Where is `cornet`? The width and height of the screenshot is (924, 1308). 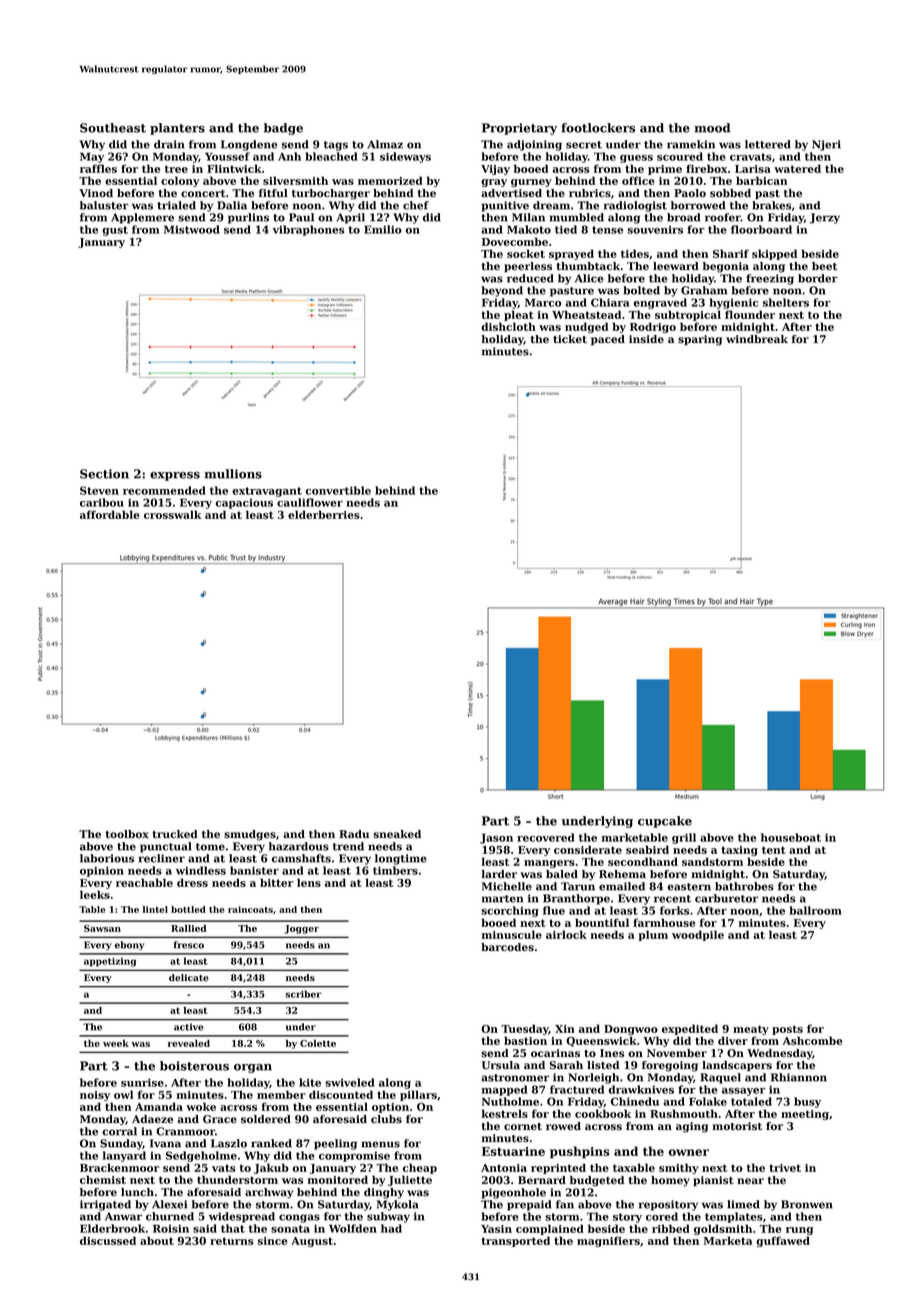
cornet is located at coordinates (523, 1127).
